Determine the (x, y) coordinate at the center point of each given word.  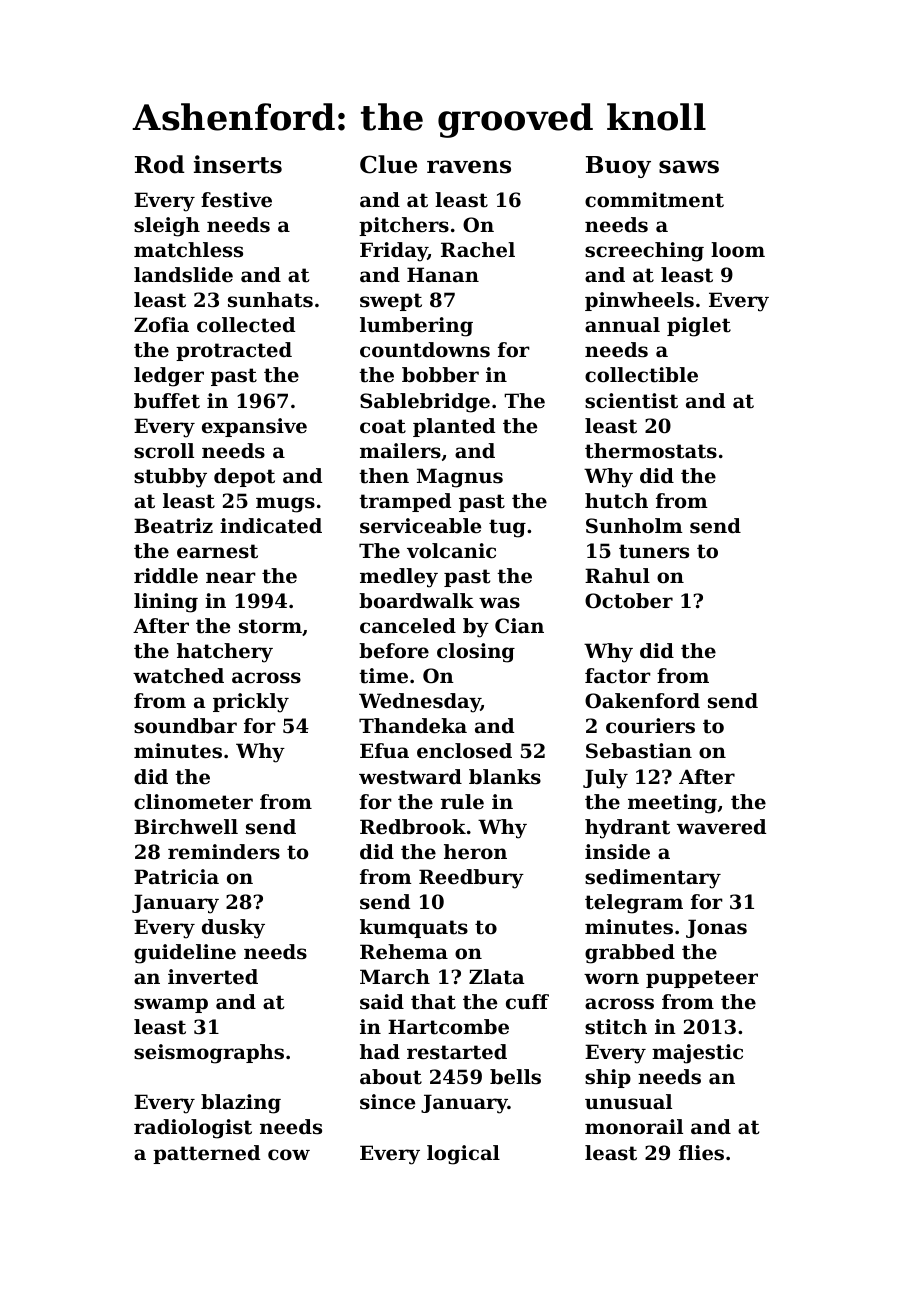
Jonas (716, 928)
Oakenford (642, 701)
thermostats (651, 451)
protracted (234, 351)
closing (476, 653)
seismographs (209, 1054)
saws (689, 167)
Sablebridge (425, 403)
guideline (185, 954)
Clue (388, 164)
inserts (238, 164)
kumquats (414, 928)
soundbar (185, 726)
